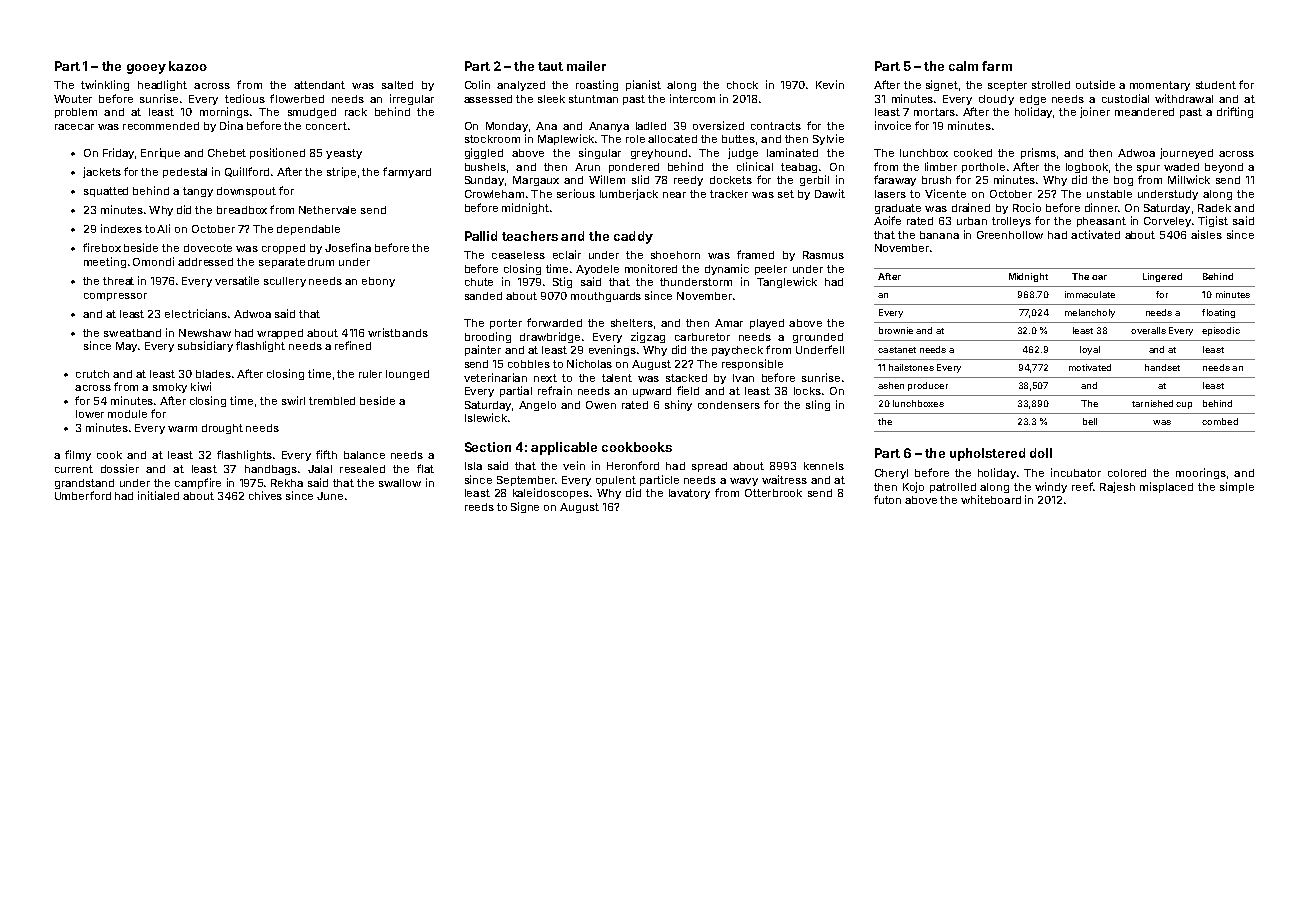 The width and height of the document is (1308, 924). Describe the element at coordinates (83, 495) in the document. I see `Umberford` at that location.
